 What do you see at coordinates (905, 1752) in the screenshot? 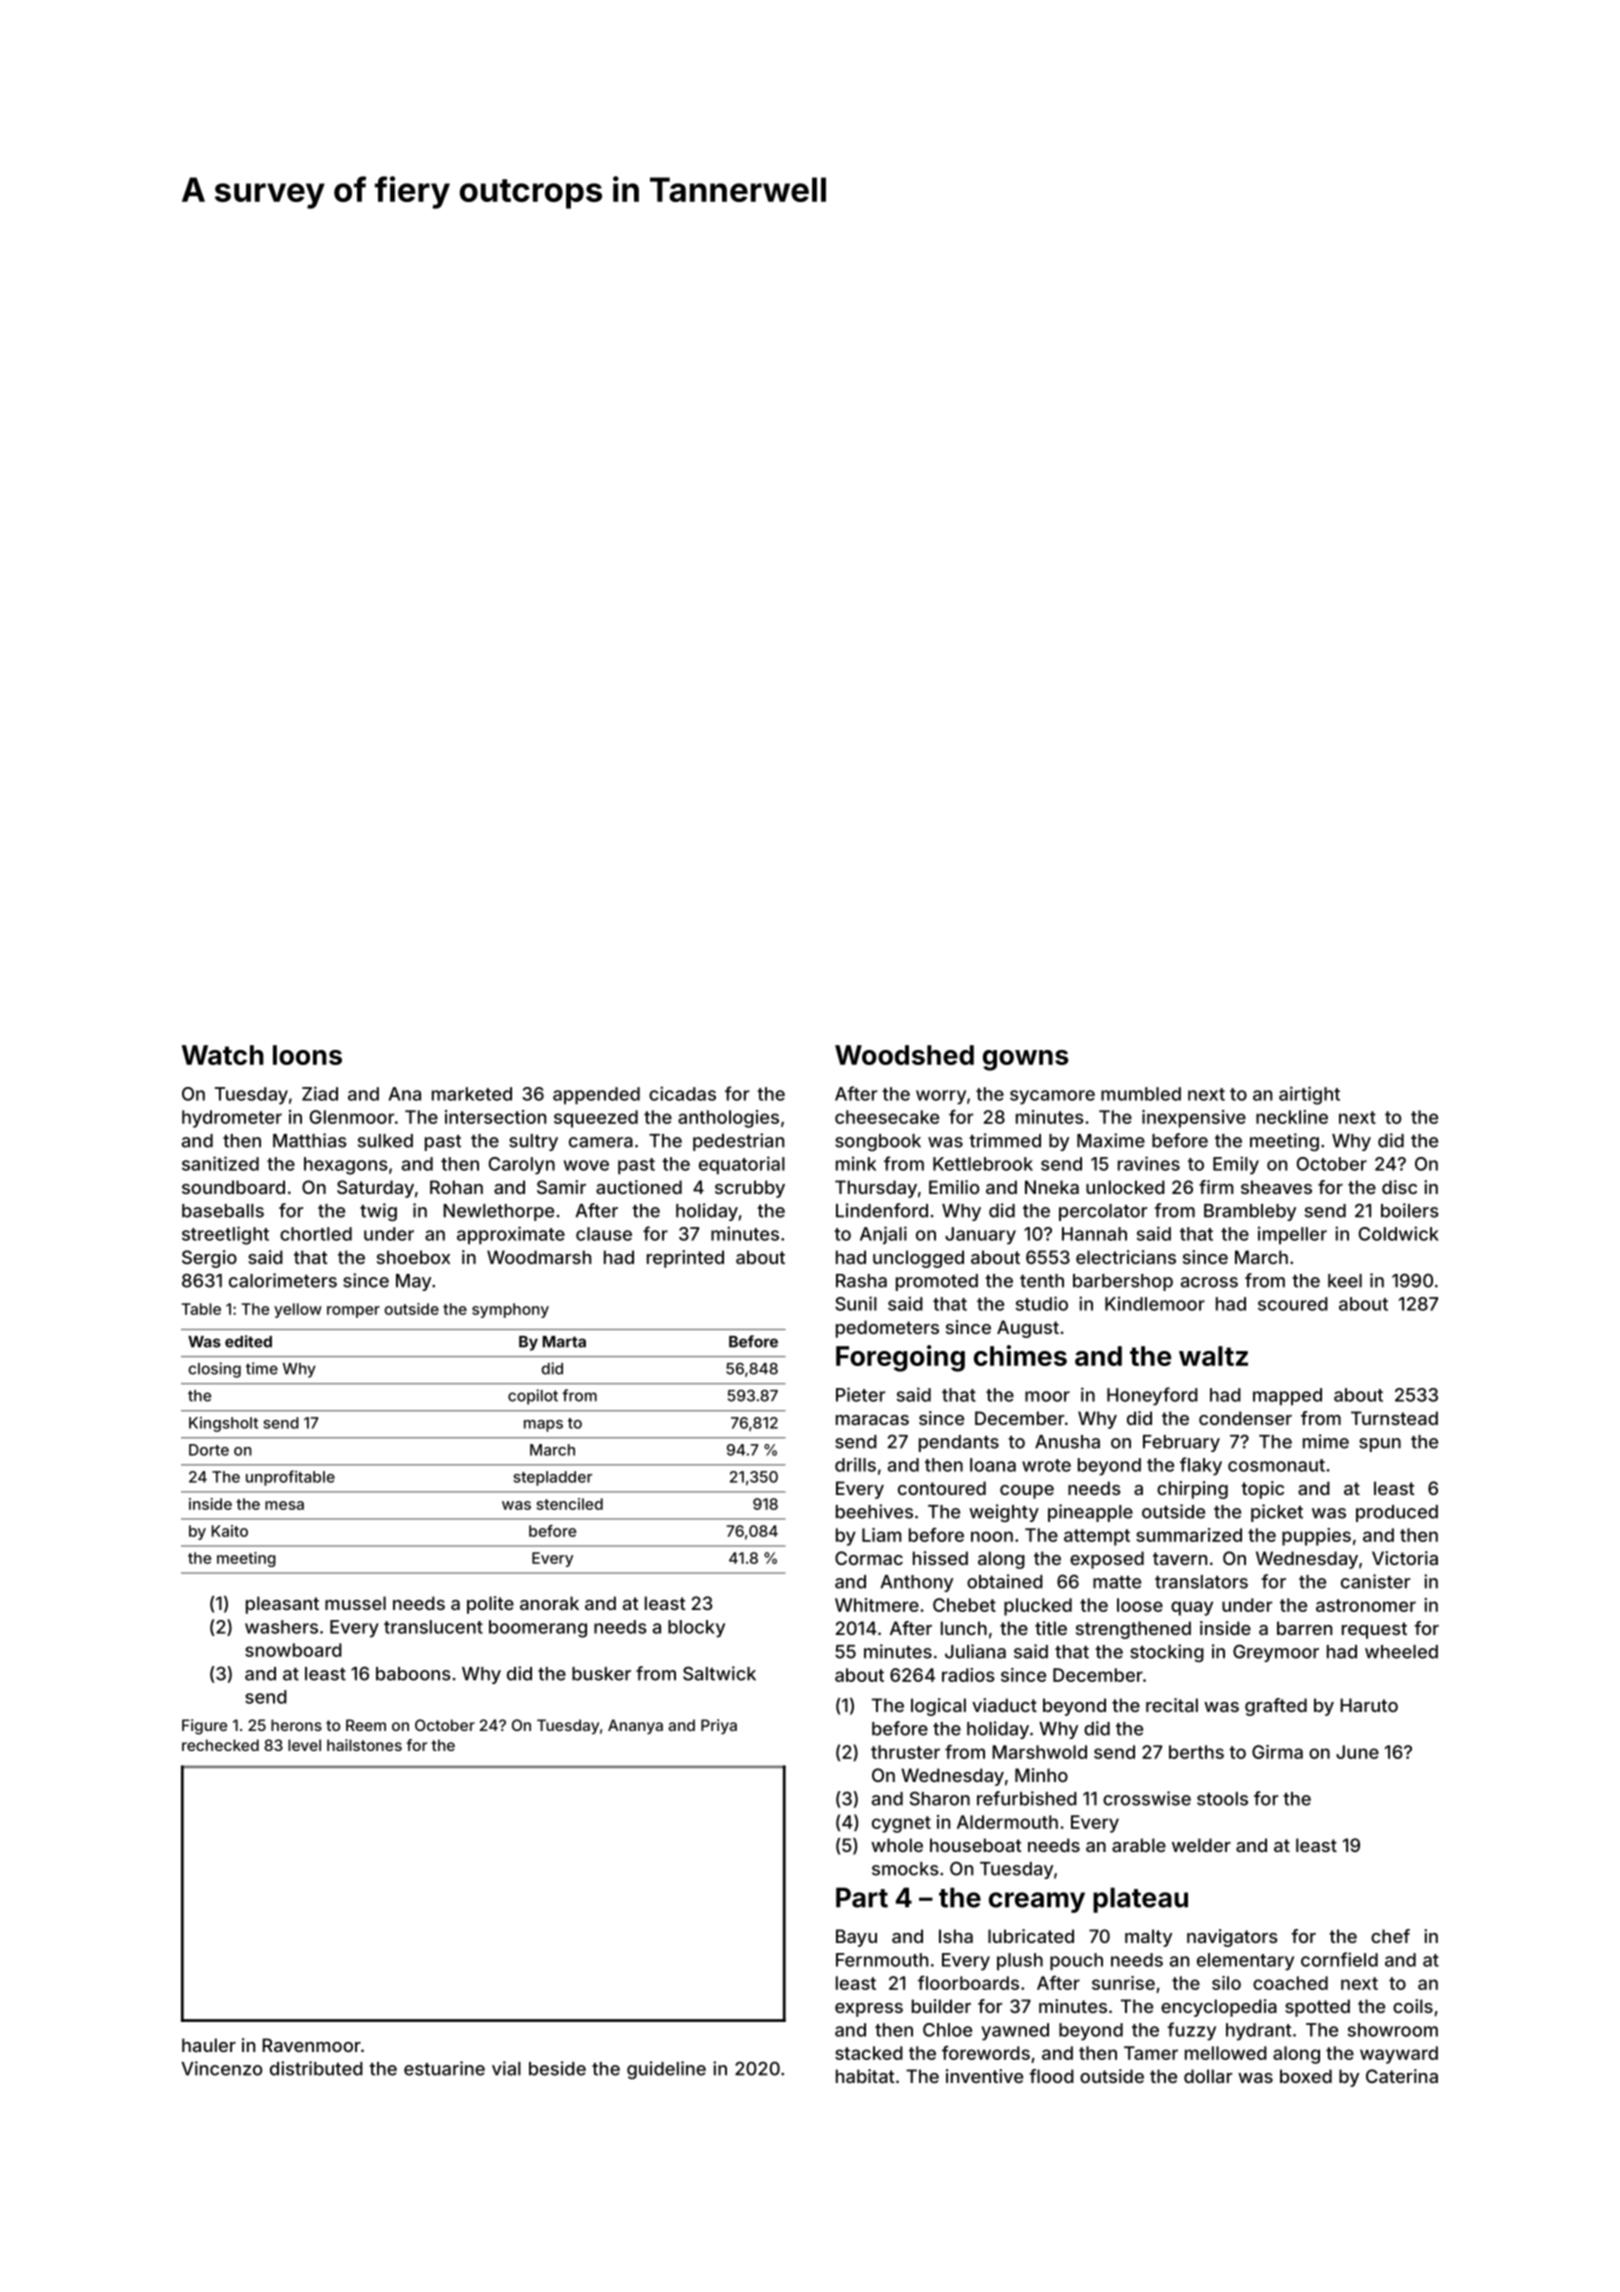
I see `thruster` at bounding box center [905, 1752].
